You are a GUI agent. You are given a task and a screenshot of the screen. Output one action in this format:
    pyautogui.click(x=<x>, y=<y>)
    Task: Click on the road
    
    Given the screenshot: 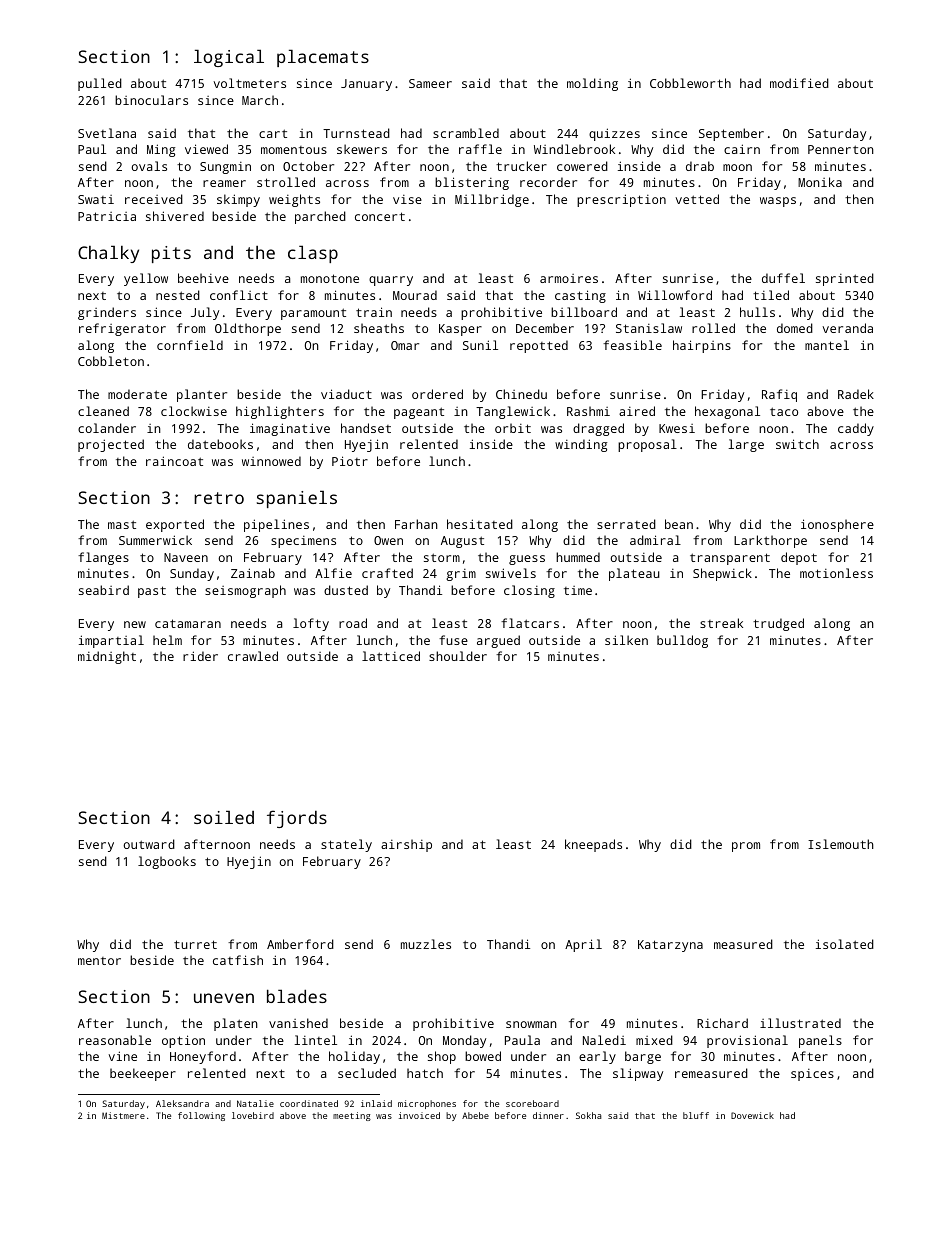 What is the action you would take?
    pyautogui.click(x=353, y=623)
